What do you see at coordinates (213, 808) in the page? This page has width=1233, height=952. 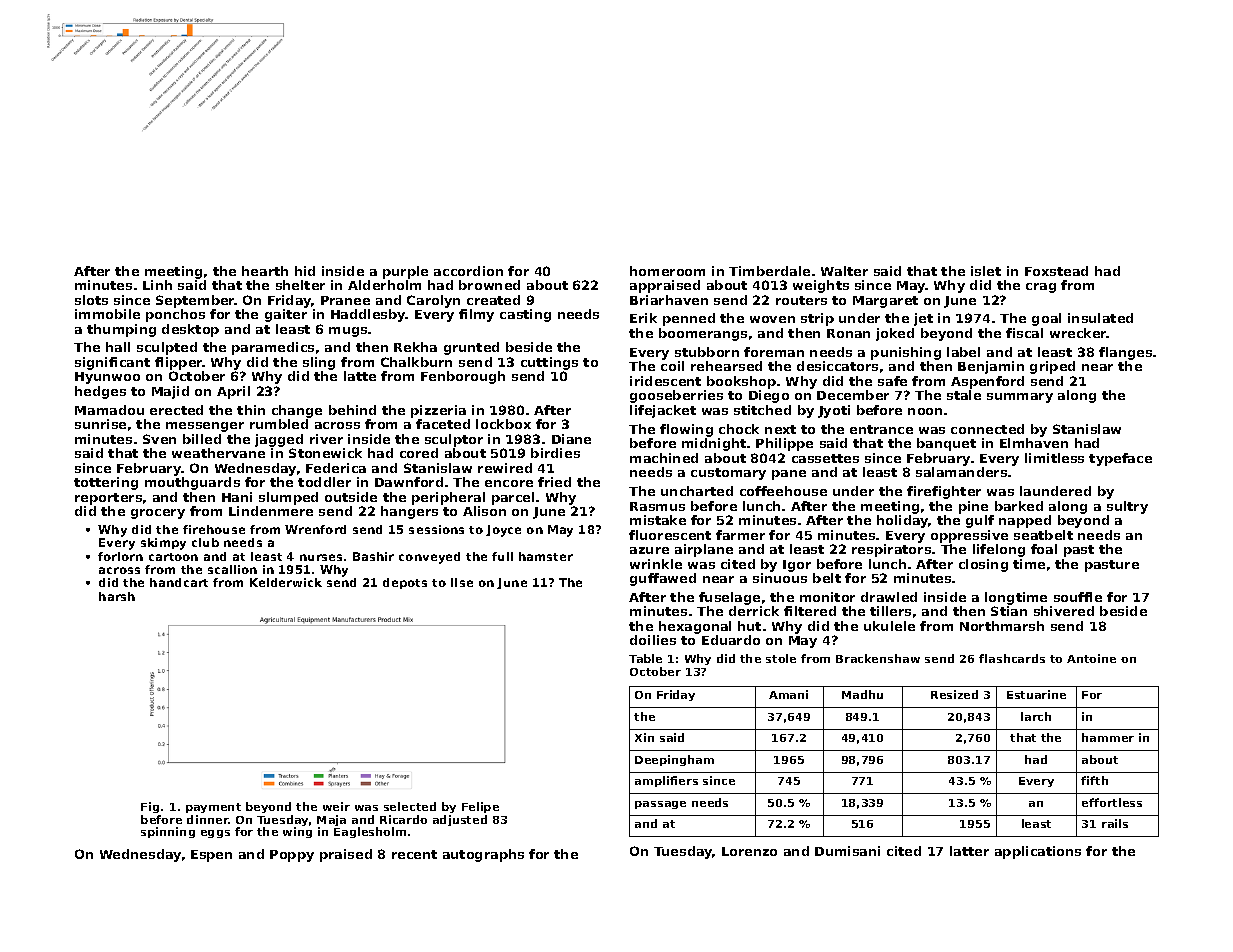 I see `payment` at bounding box center [213, 808].
